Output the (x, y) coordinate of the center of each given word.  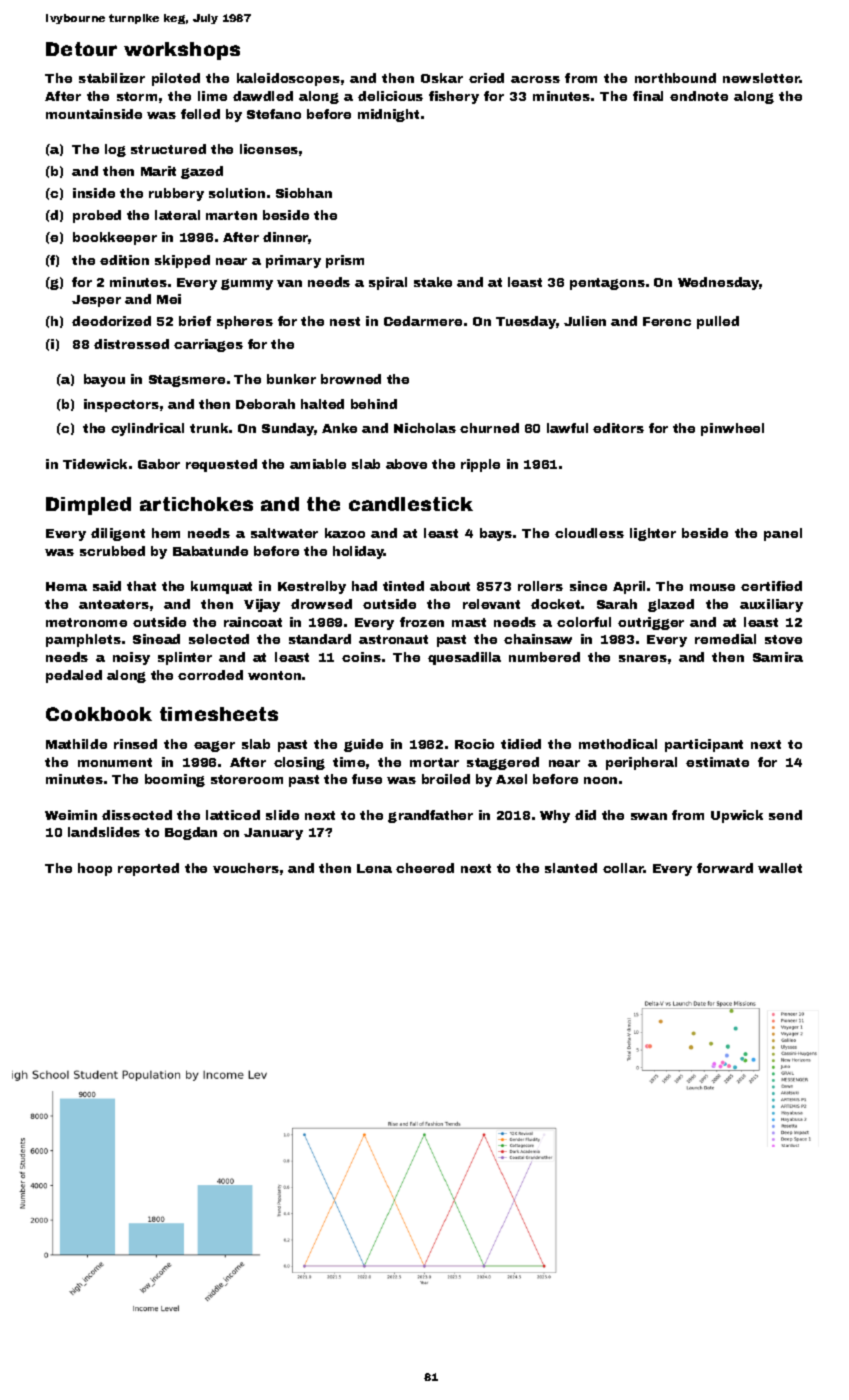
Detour (81, 49)
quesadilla (464, 658)
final (648, 96)
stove (783, 639)
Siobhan (304, 193)
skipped (182, 261)
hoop (95, 869)
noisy (131, 658)
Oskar (442, 78)
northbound (675, 78)
